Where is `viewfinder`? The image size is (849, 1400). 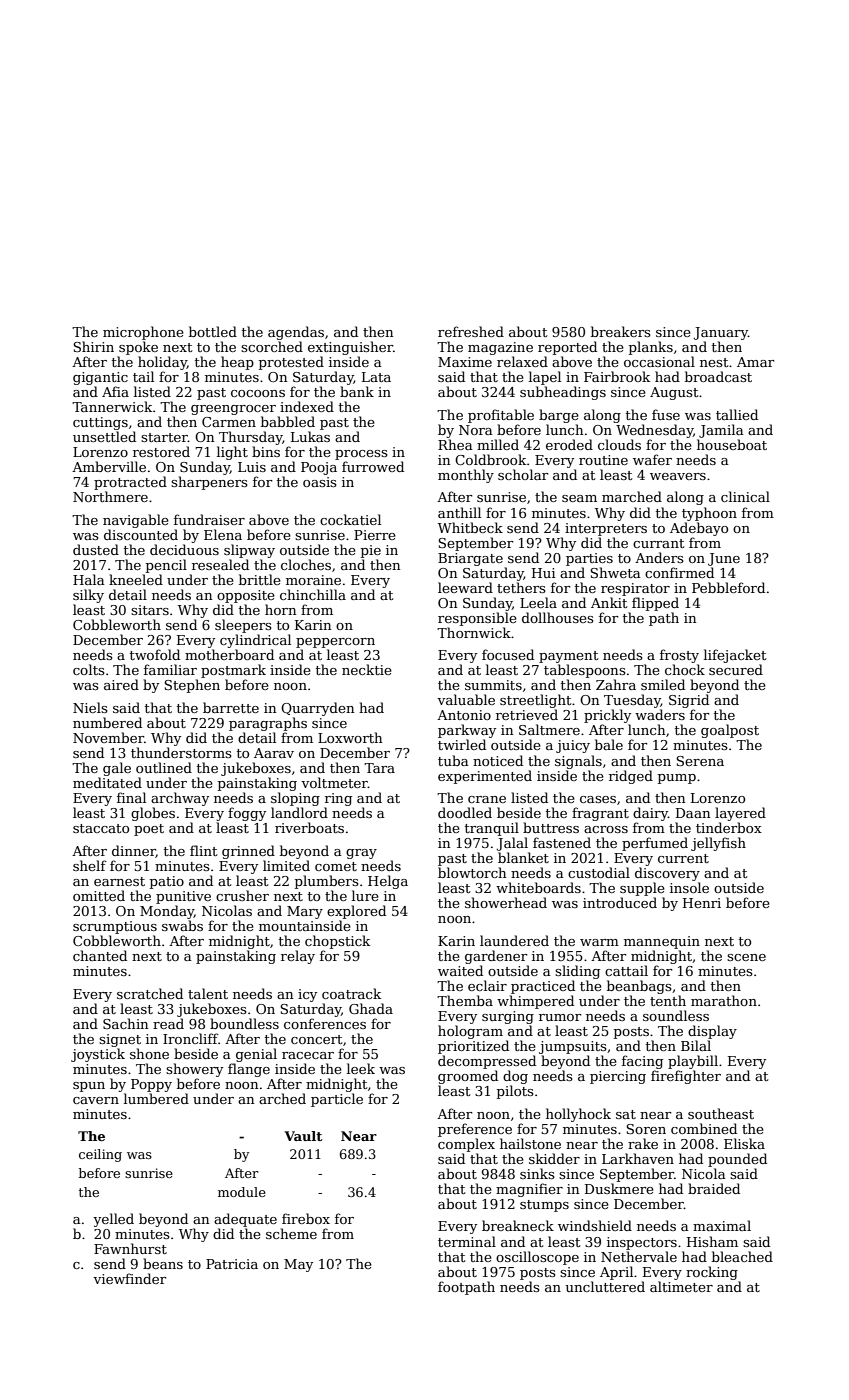
viewfinder is located at coordinates (129, 1278).
